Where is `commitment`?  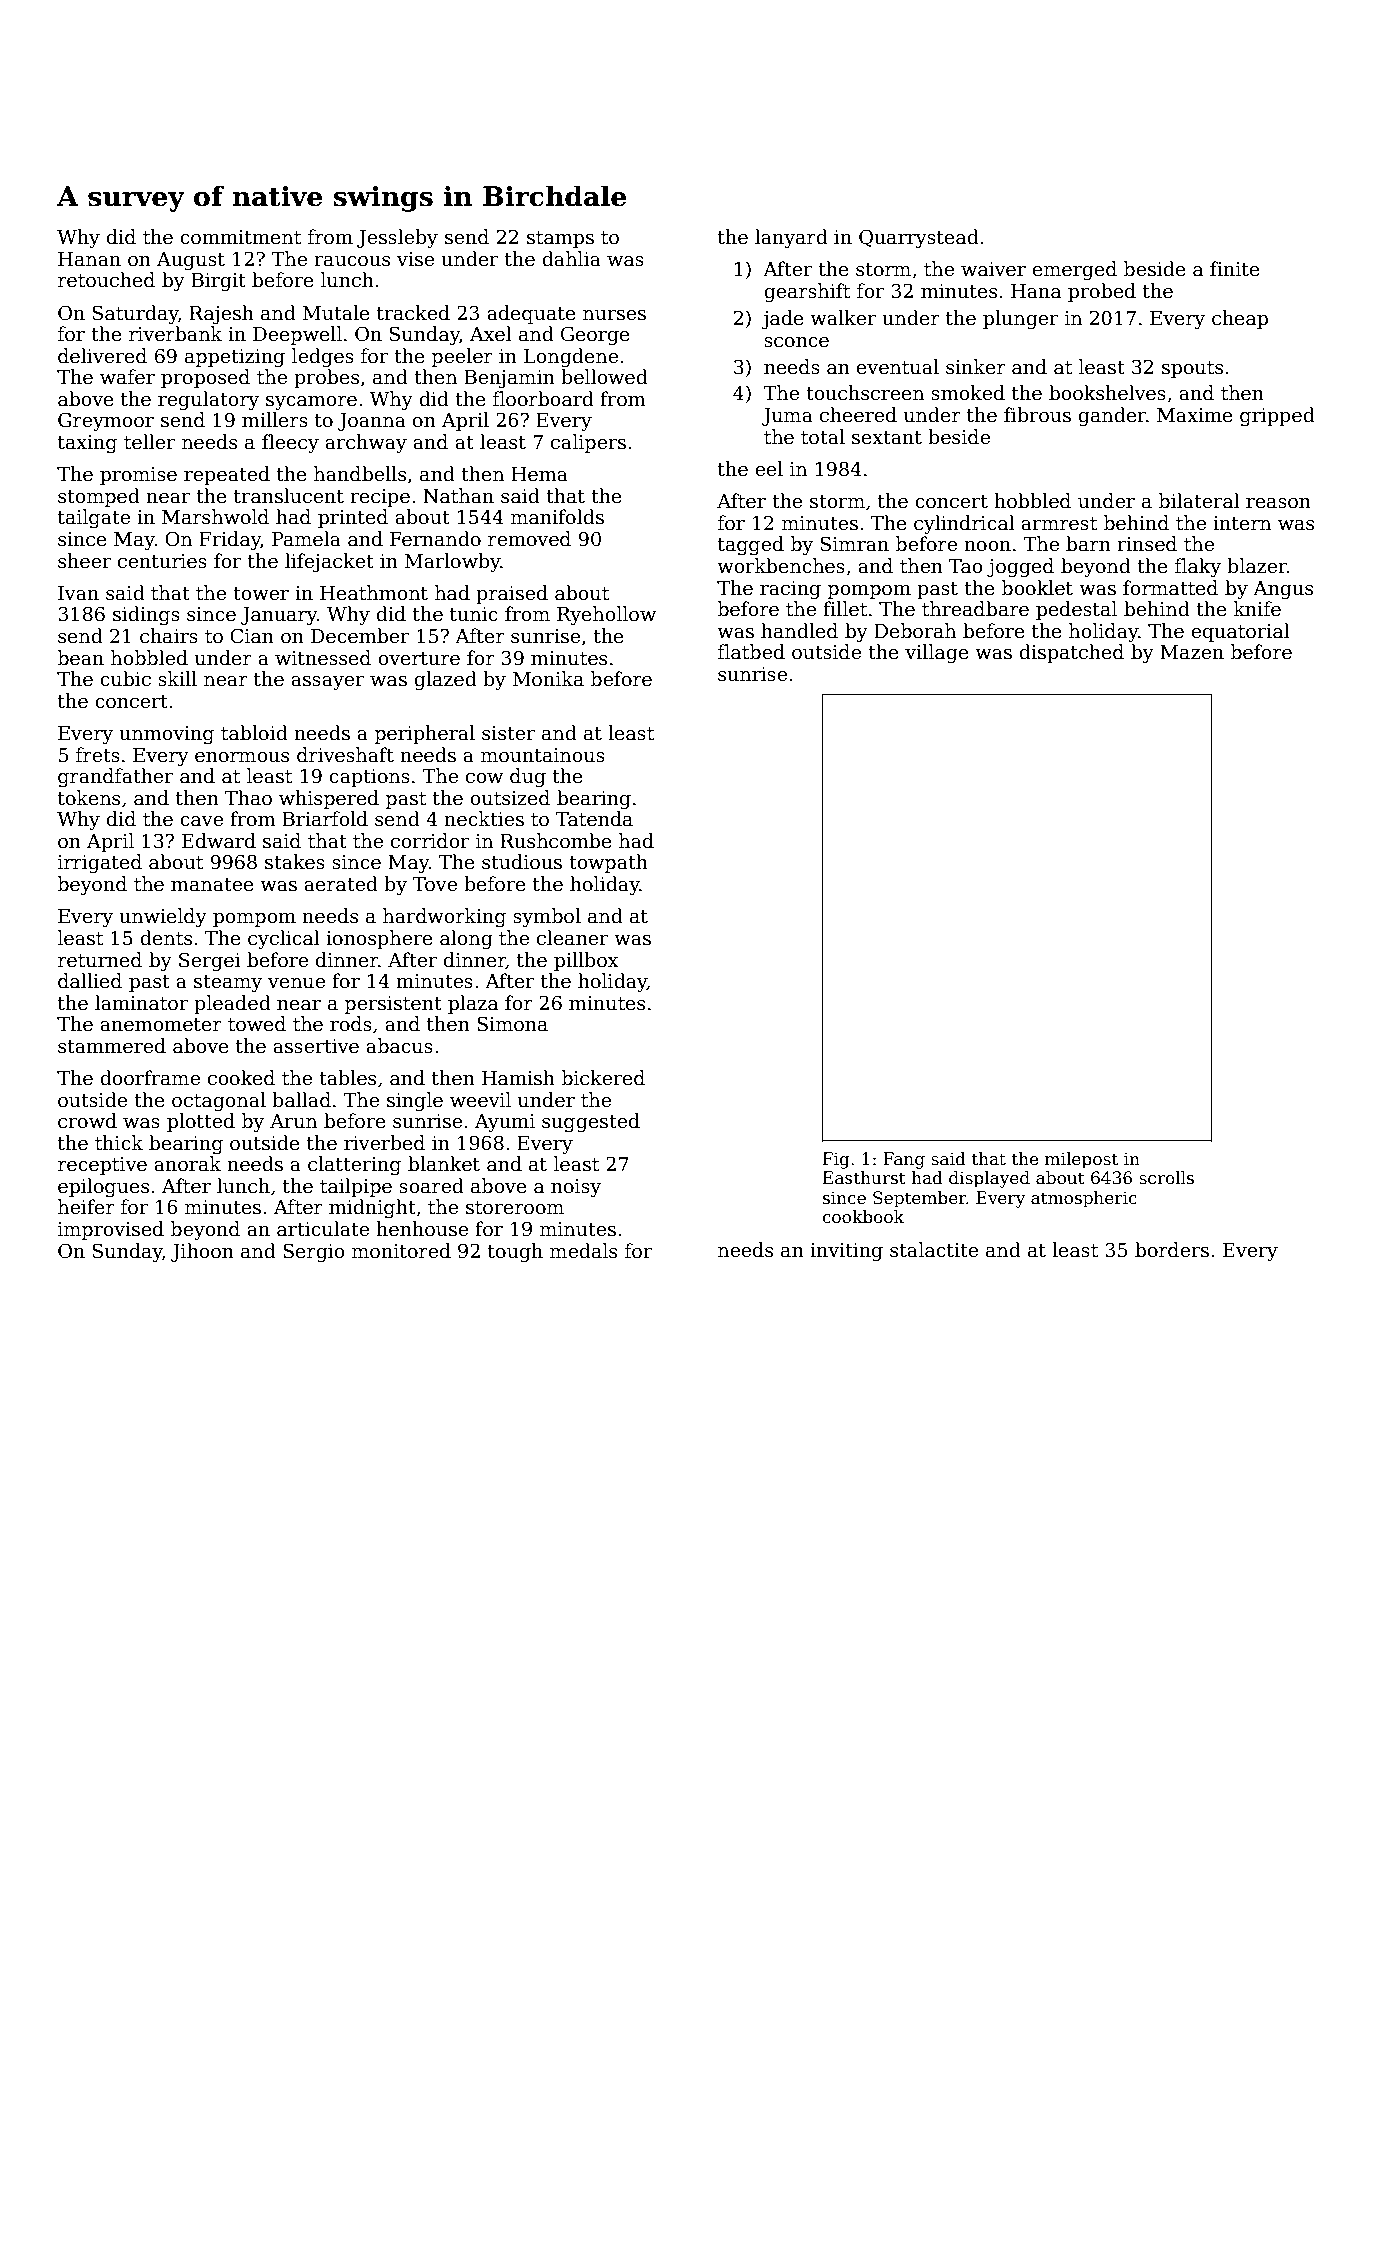 commitment is located at coordinates (240, 237).
